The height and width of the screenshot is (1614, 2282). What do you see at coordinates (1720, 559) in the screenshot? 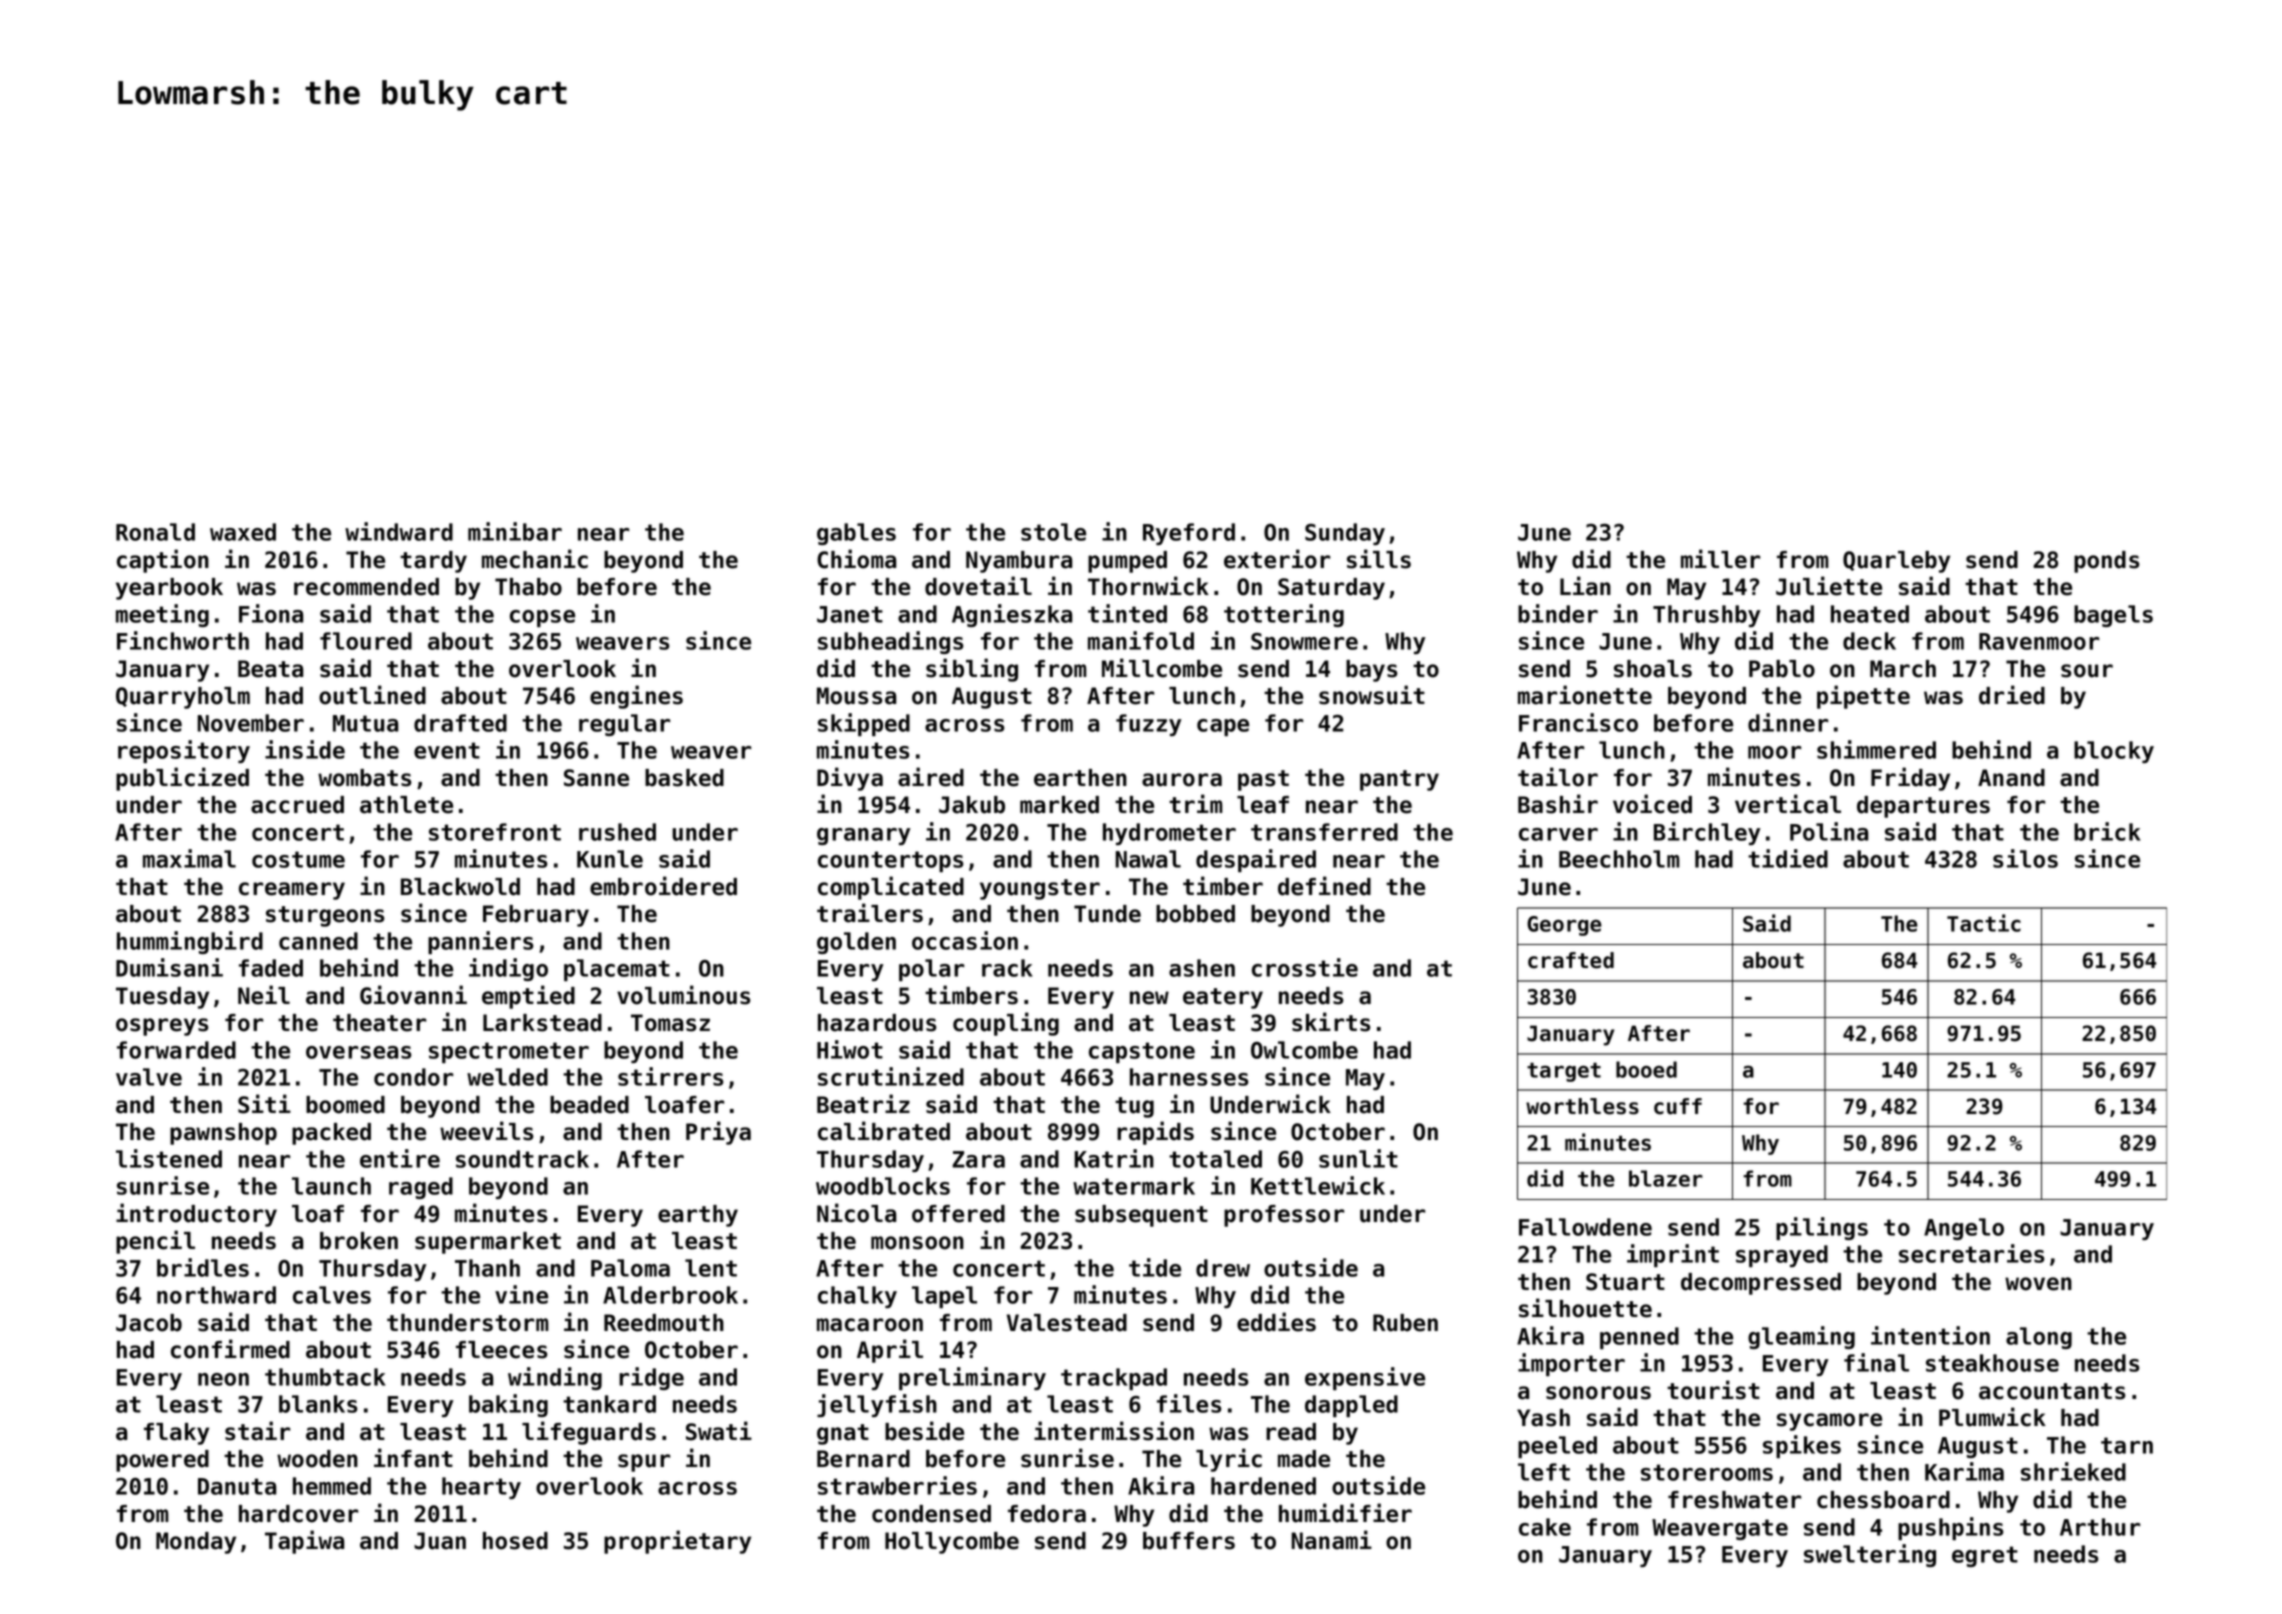
I see `miller` at bounding box center [1720, 559].
